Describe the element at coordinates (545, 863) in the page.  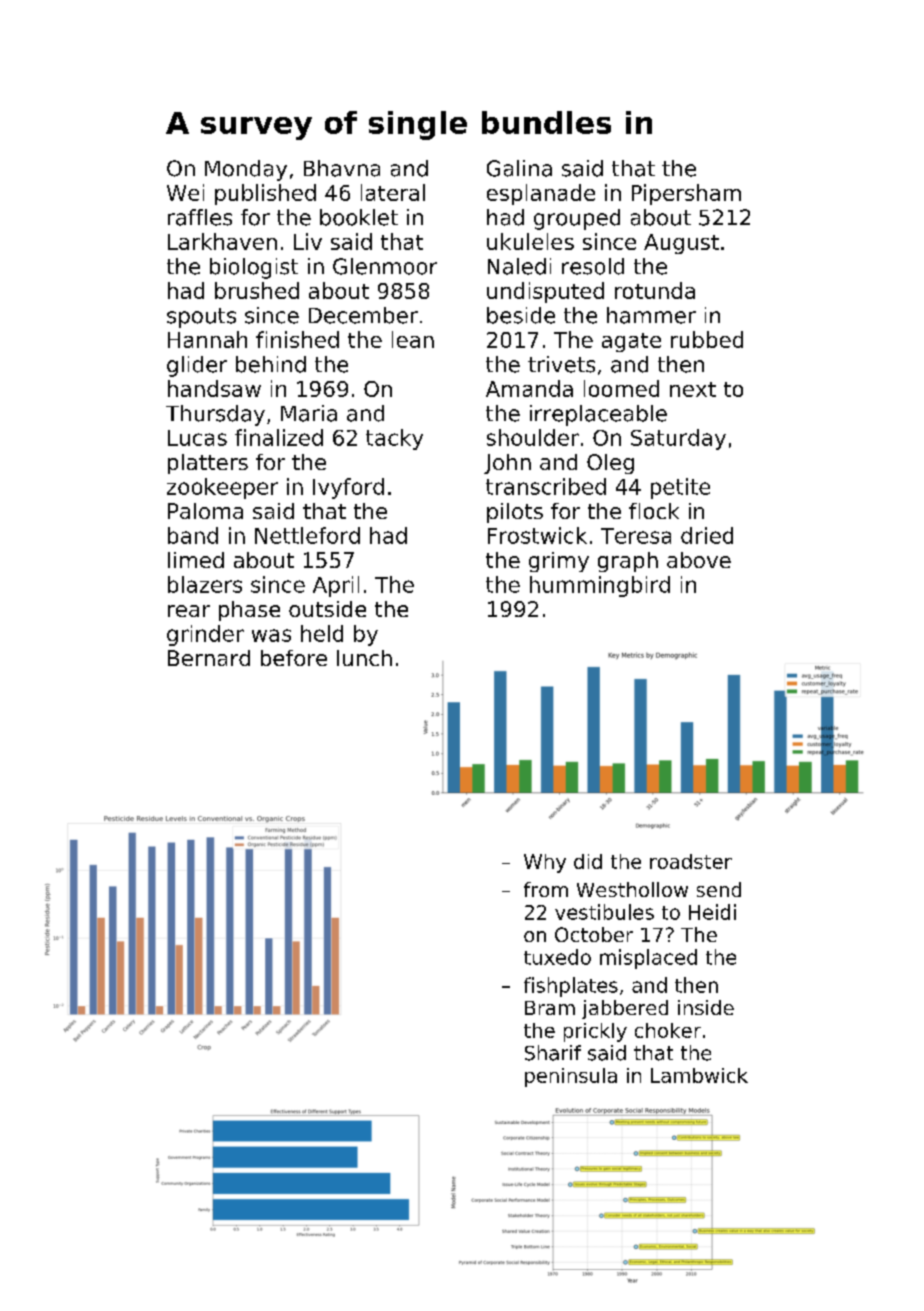
I see `Why` at that location.
